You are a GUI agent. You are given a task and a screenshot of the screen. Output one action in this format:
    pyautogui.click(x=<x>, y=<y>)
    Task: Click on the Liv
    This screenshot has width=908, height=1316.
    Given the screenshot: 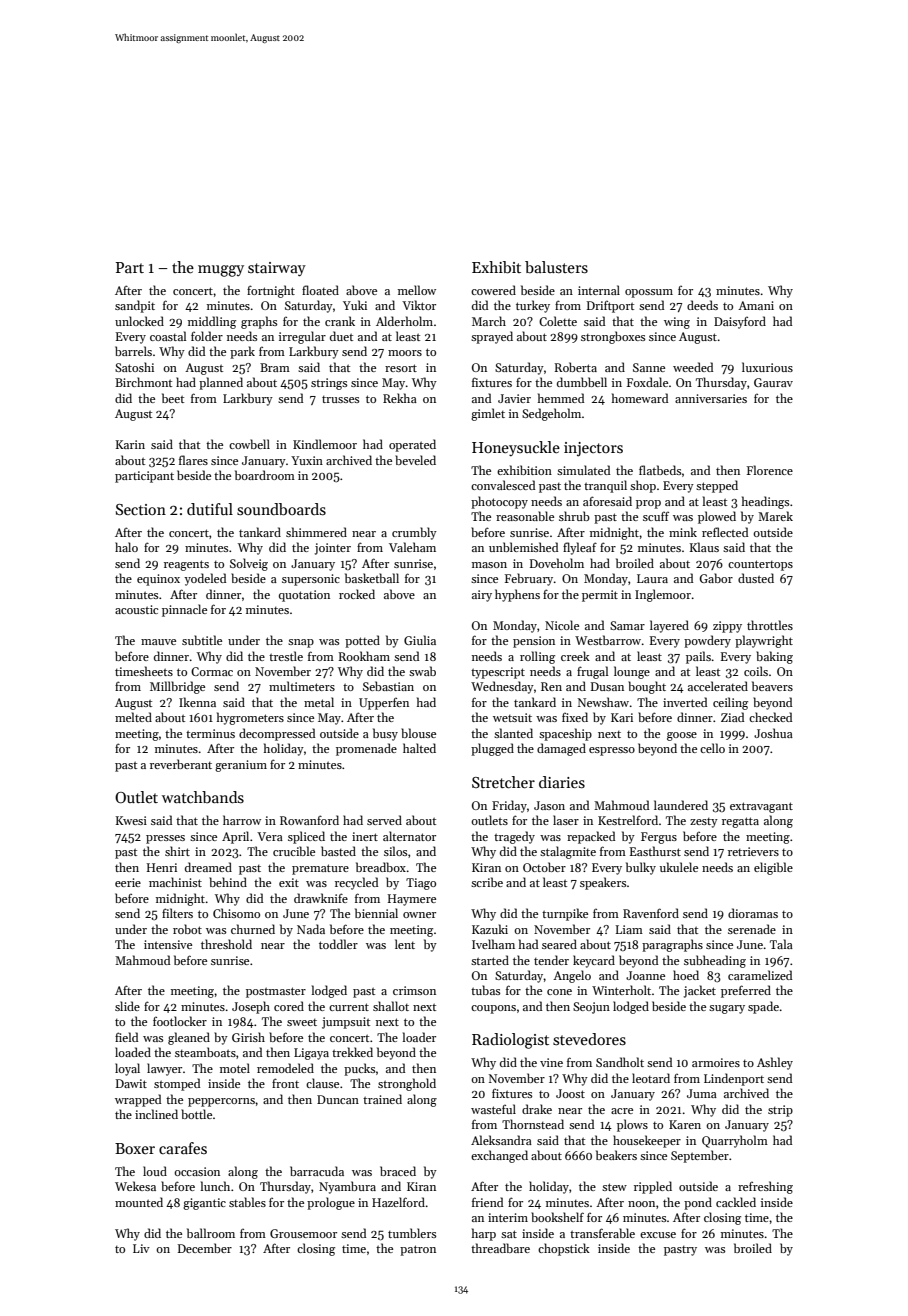 What is the action you would take?
    pyautogui.click(x=141, y=1248)
